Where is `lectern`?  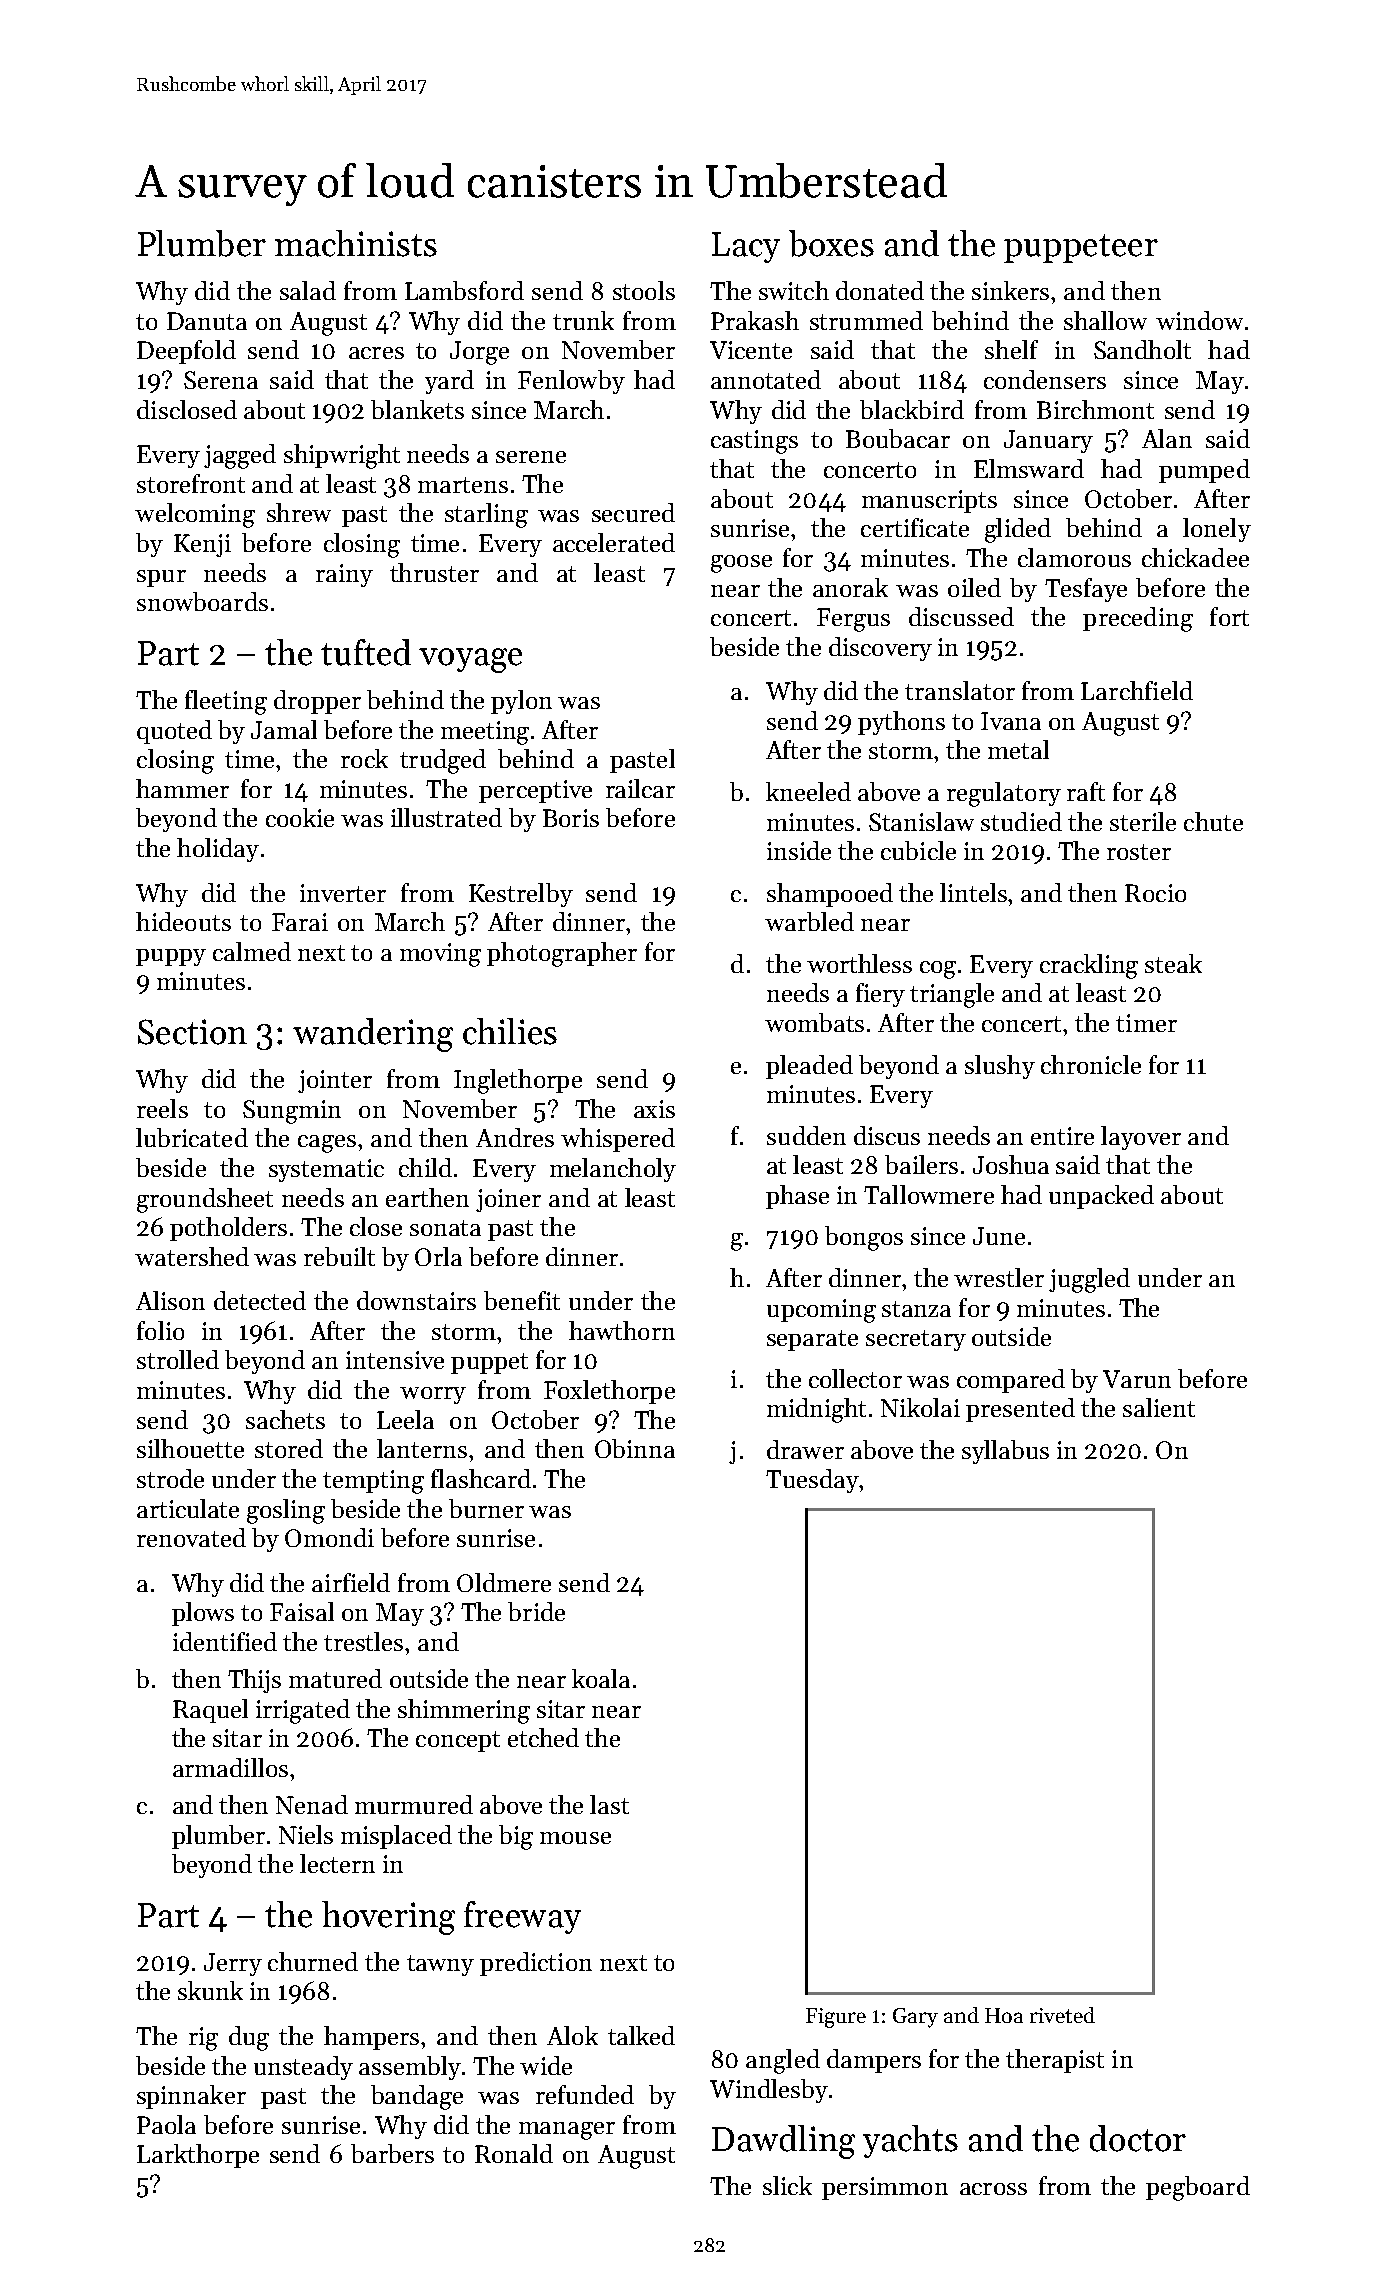
lectern is located at coordinates (337, 1863).
